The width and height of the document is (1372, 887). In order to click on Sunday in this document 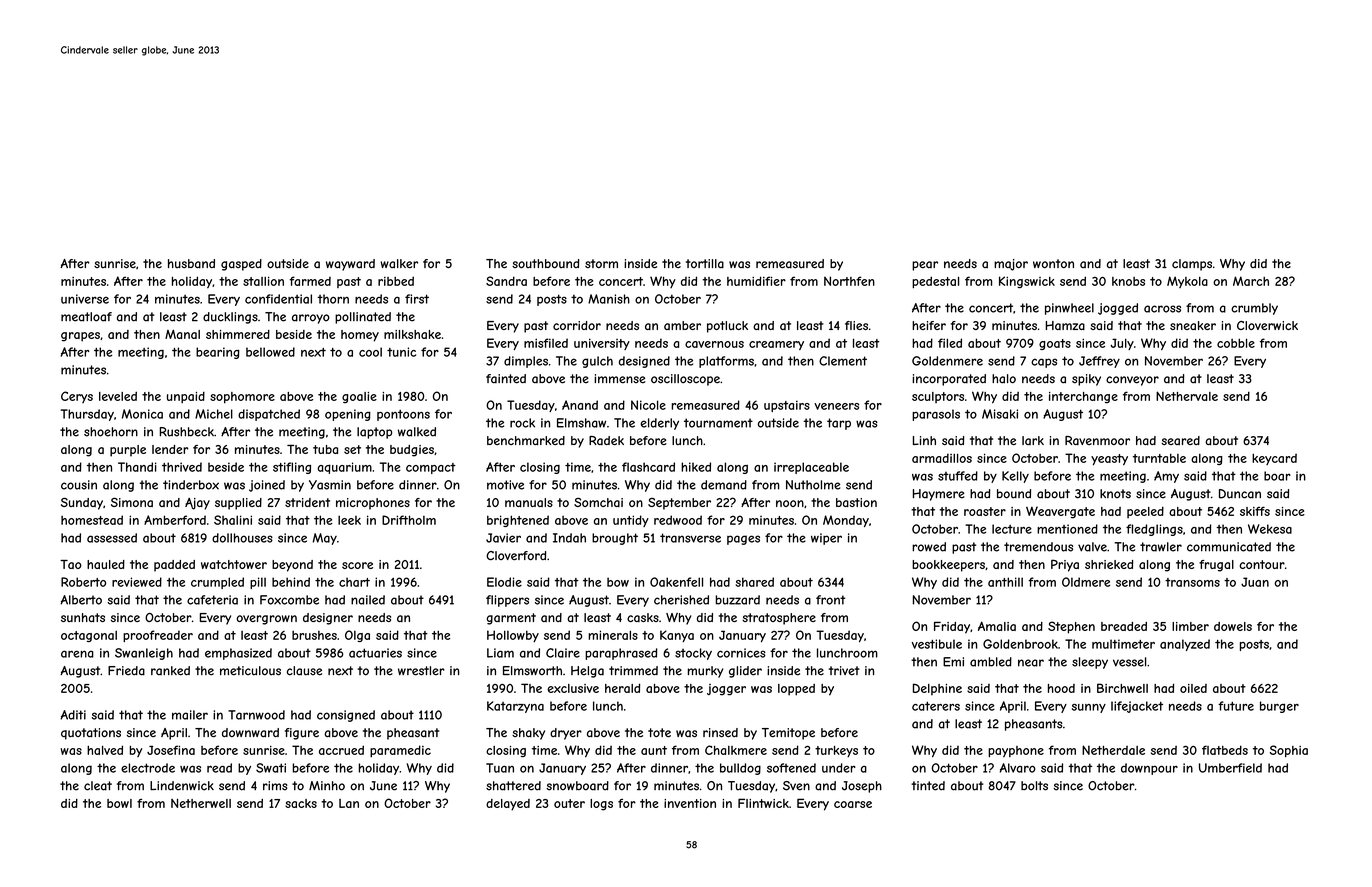, I will do `click(82, 503)`.
